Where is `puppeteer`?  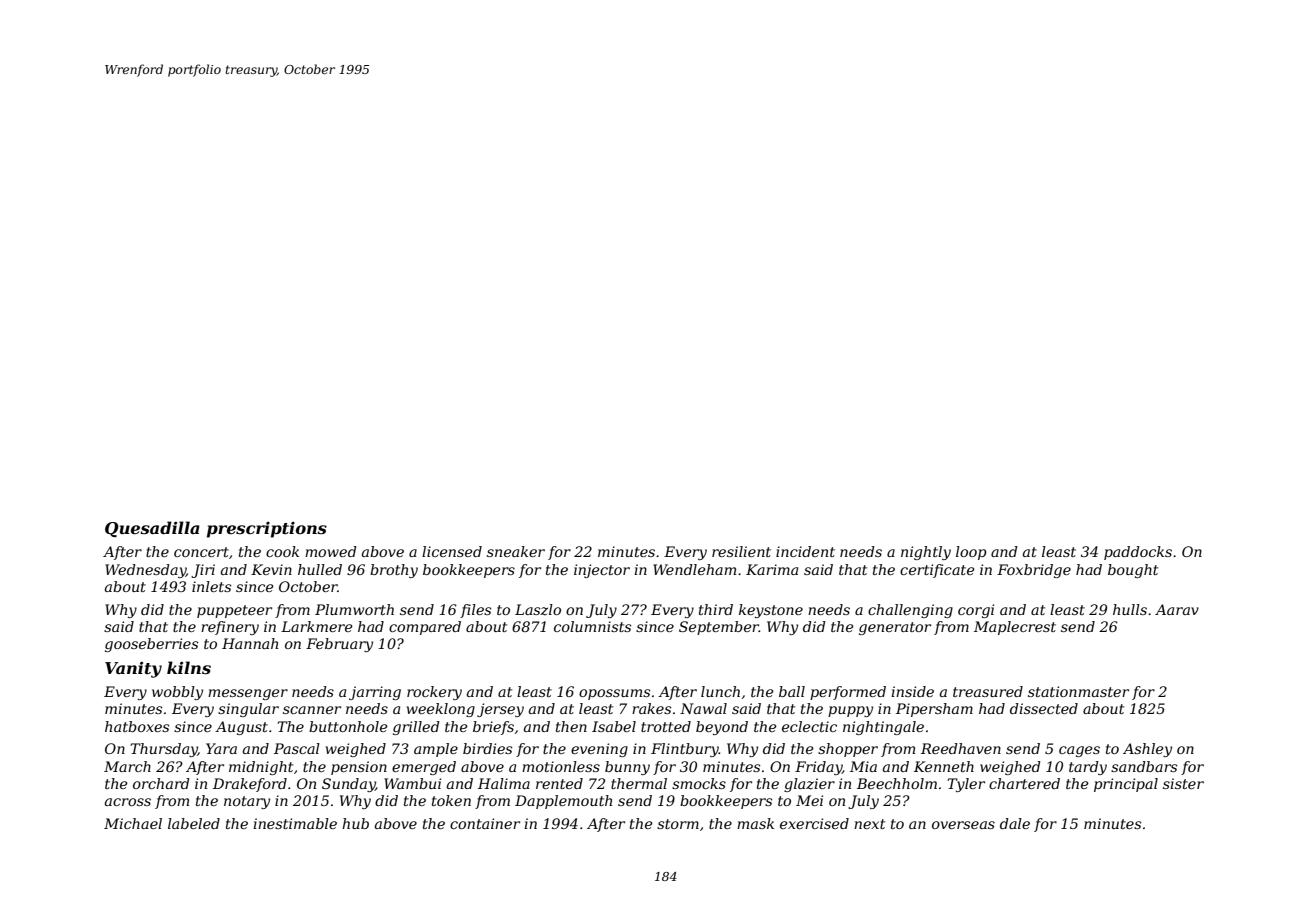 puppeteer is located at coordinates (234, 611).
